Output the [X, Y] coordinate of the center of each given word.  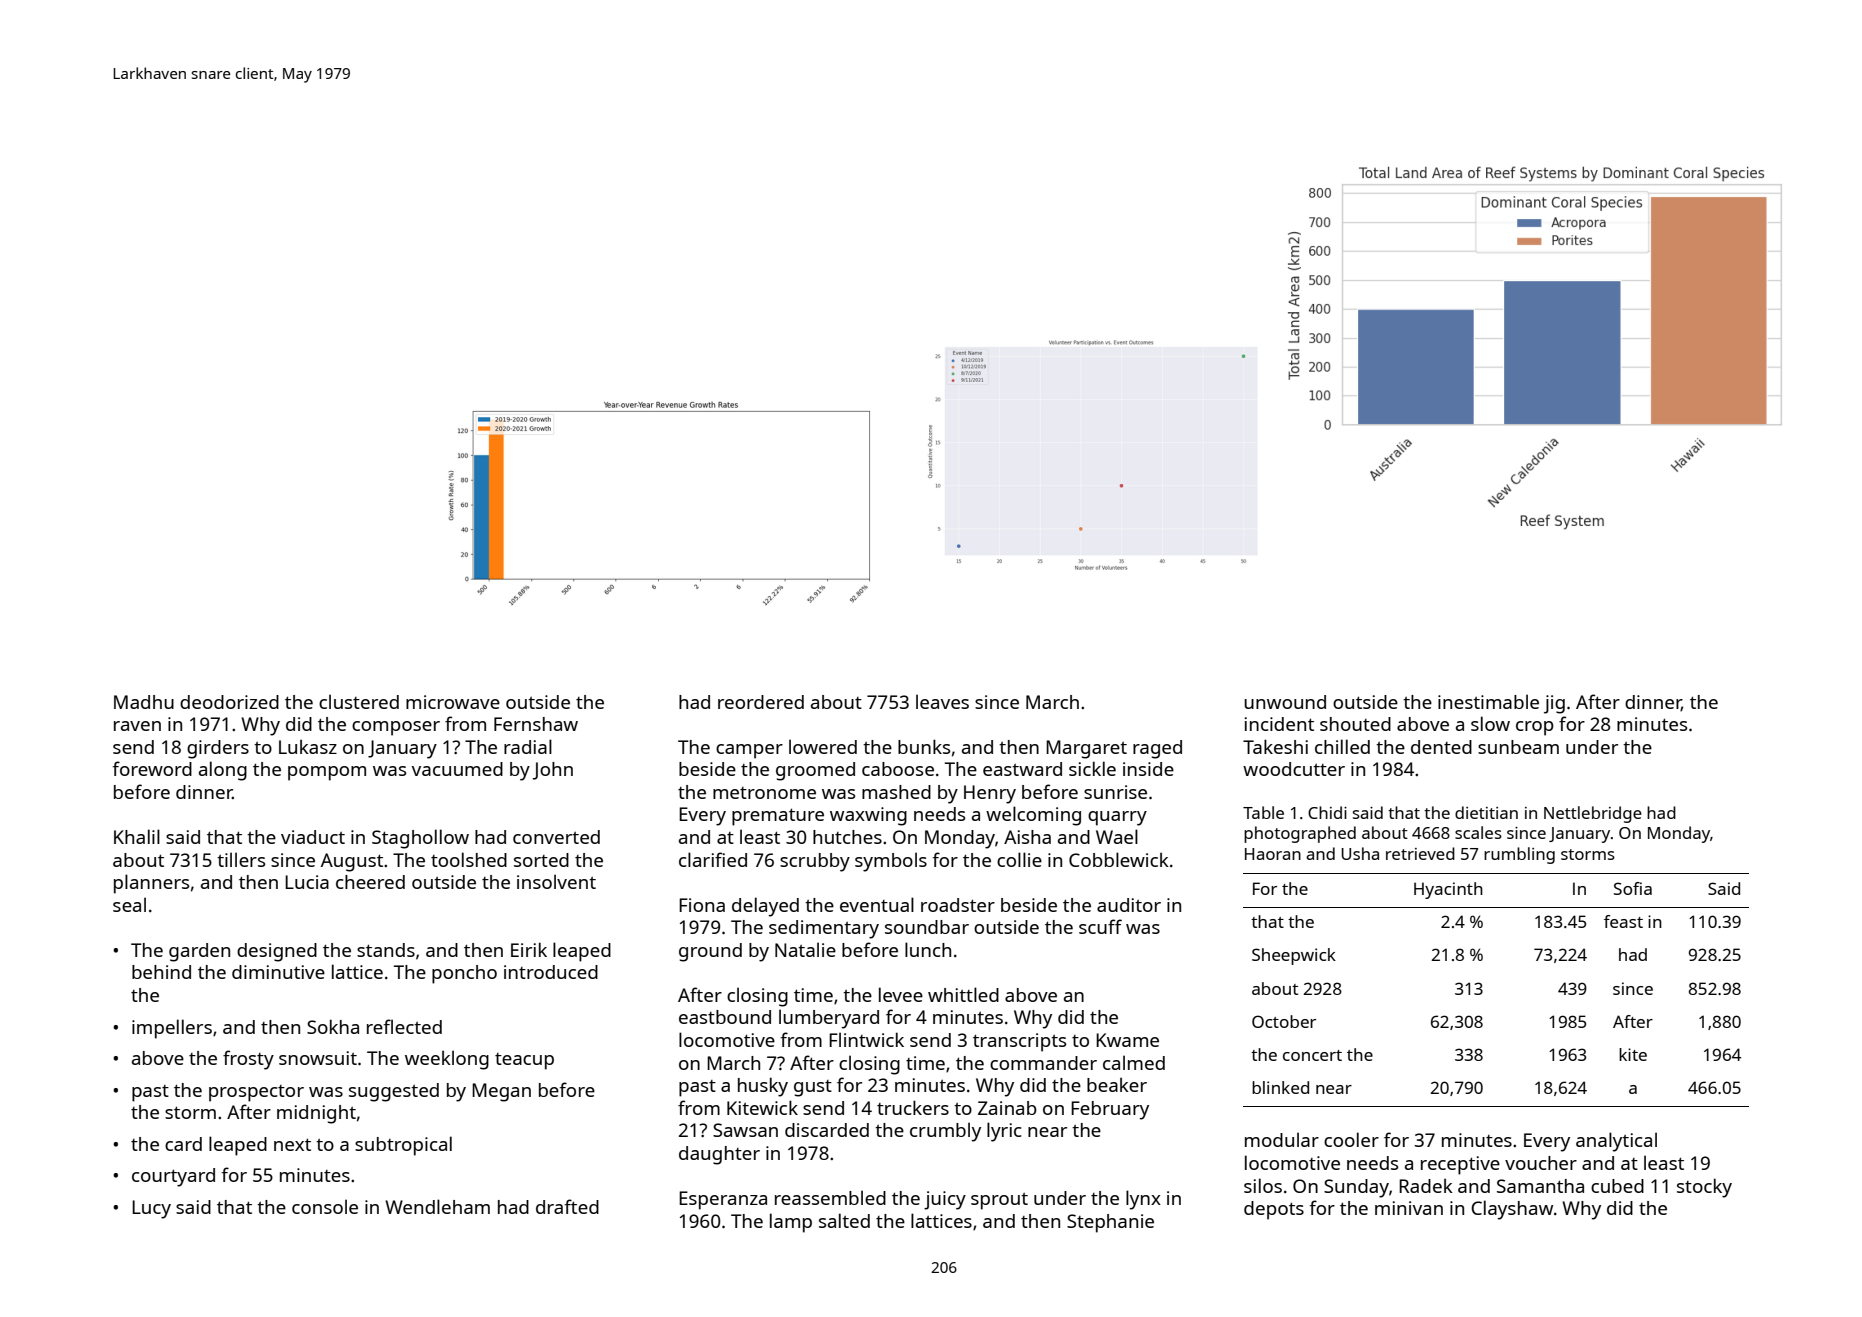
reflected [404, 1026]
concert [1312, 1055]
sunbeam [1518, 747]
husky [763, 1087]
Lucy [151, 1209]
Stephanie [1110, 1223]
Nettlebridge [1593, 814]
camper [749, 751]
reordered [761, 702]
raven [137, 726]
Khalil [137, 836]
